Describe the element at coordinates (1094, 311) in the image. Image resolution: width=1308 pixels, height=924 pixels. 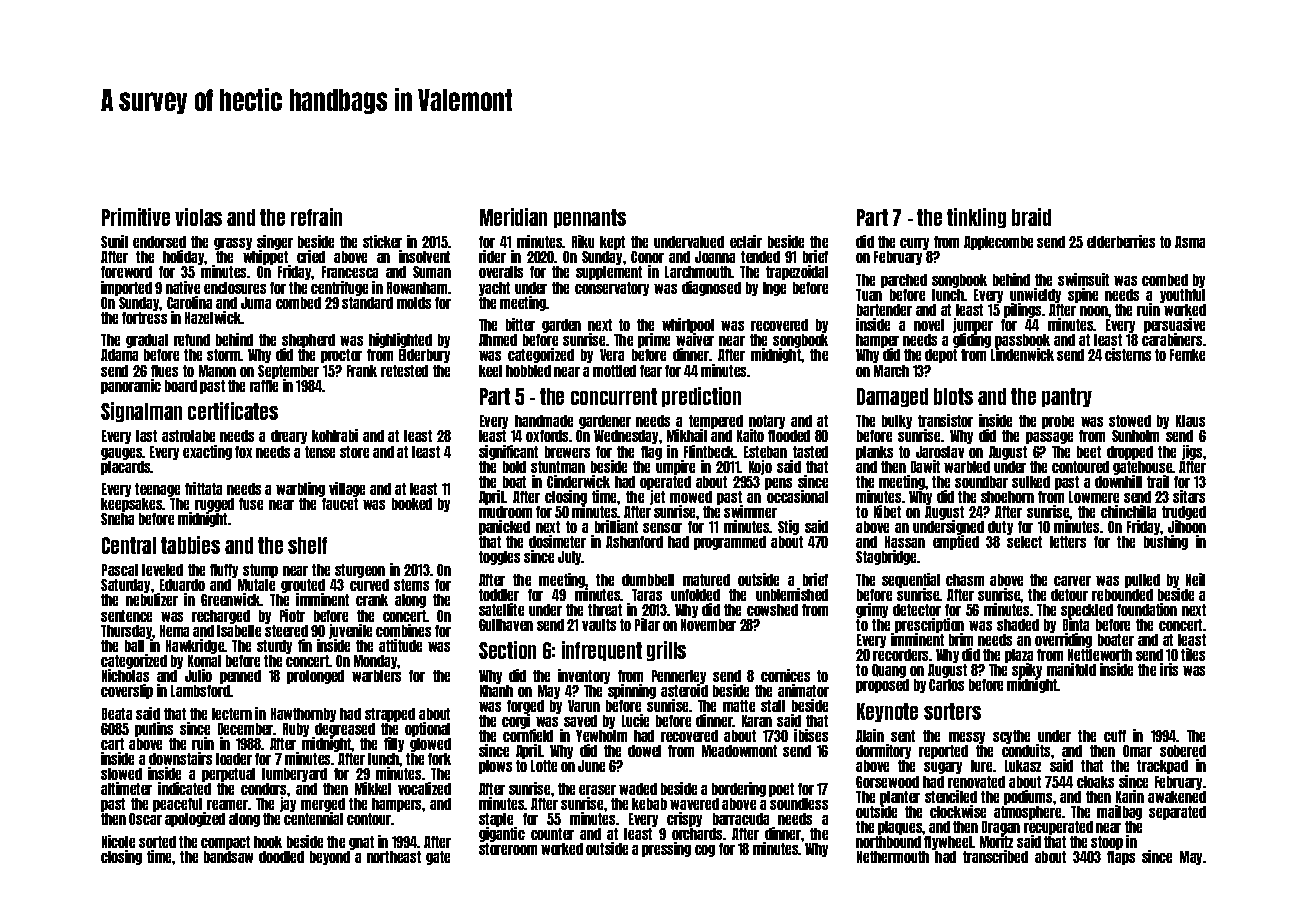
I see `noon` at that location.
